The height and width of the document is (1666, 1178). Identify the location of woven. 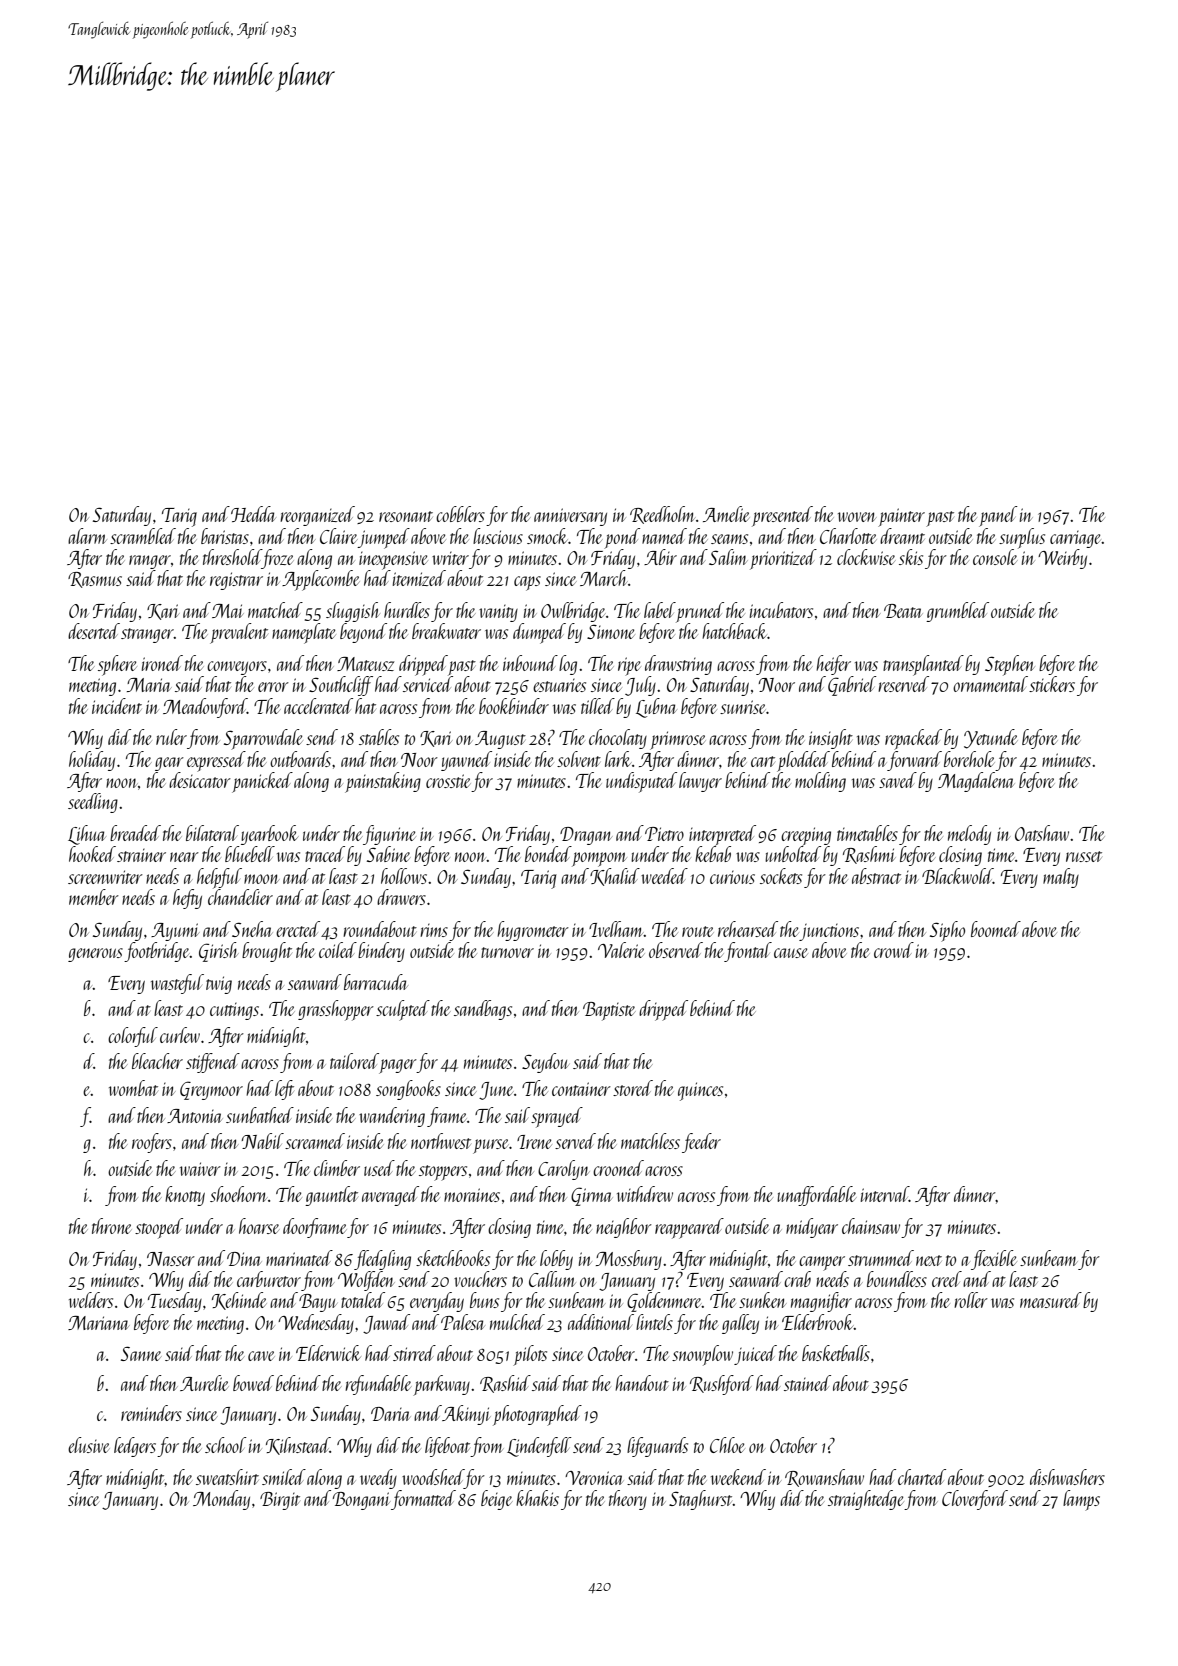
(857, 517).
